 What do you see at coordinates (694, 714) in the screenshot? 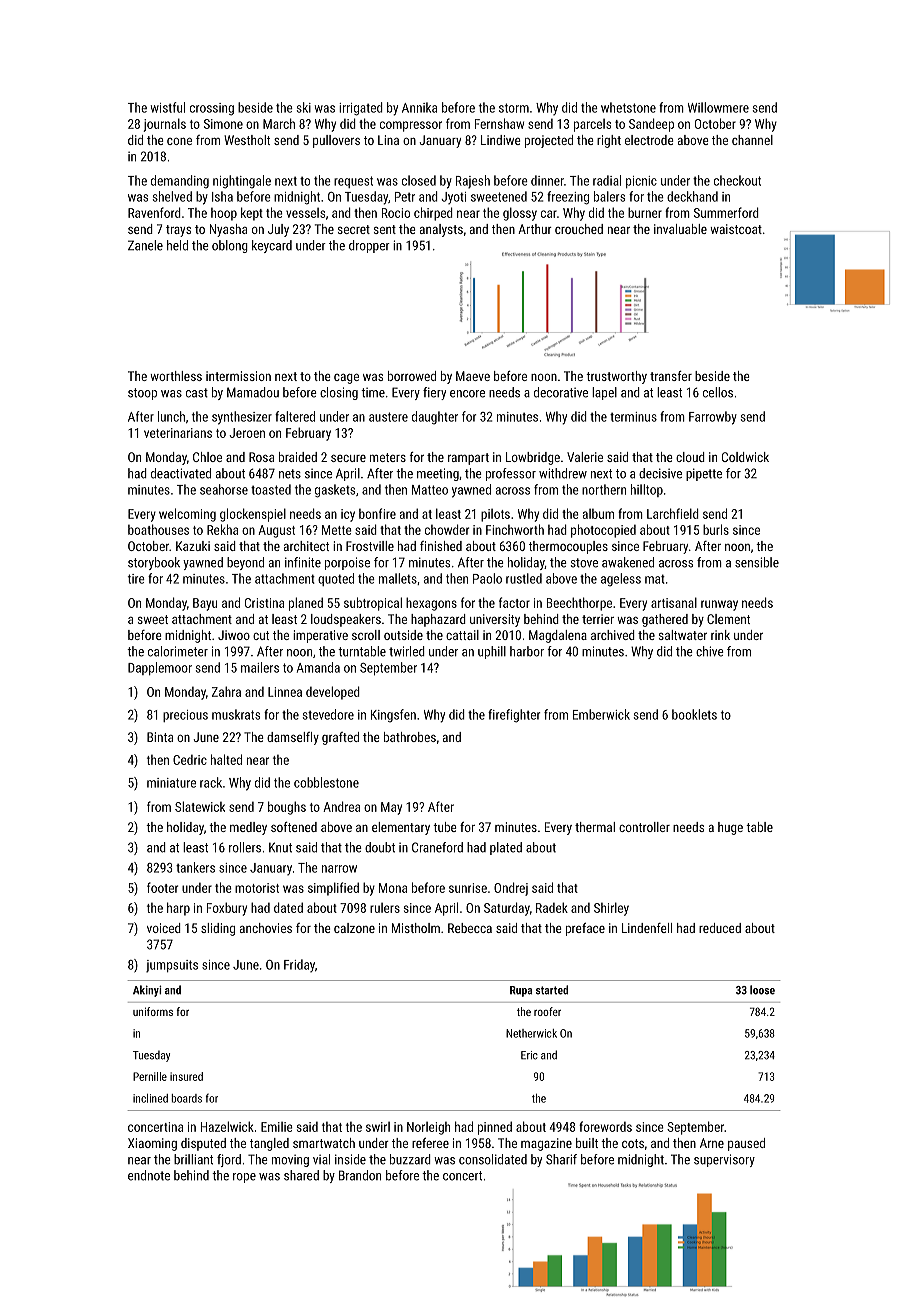
I see `booklets` at bounding box center [694, 714].
